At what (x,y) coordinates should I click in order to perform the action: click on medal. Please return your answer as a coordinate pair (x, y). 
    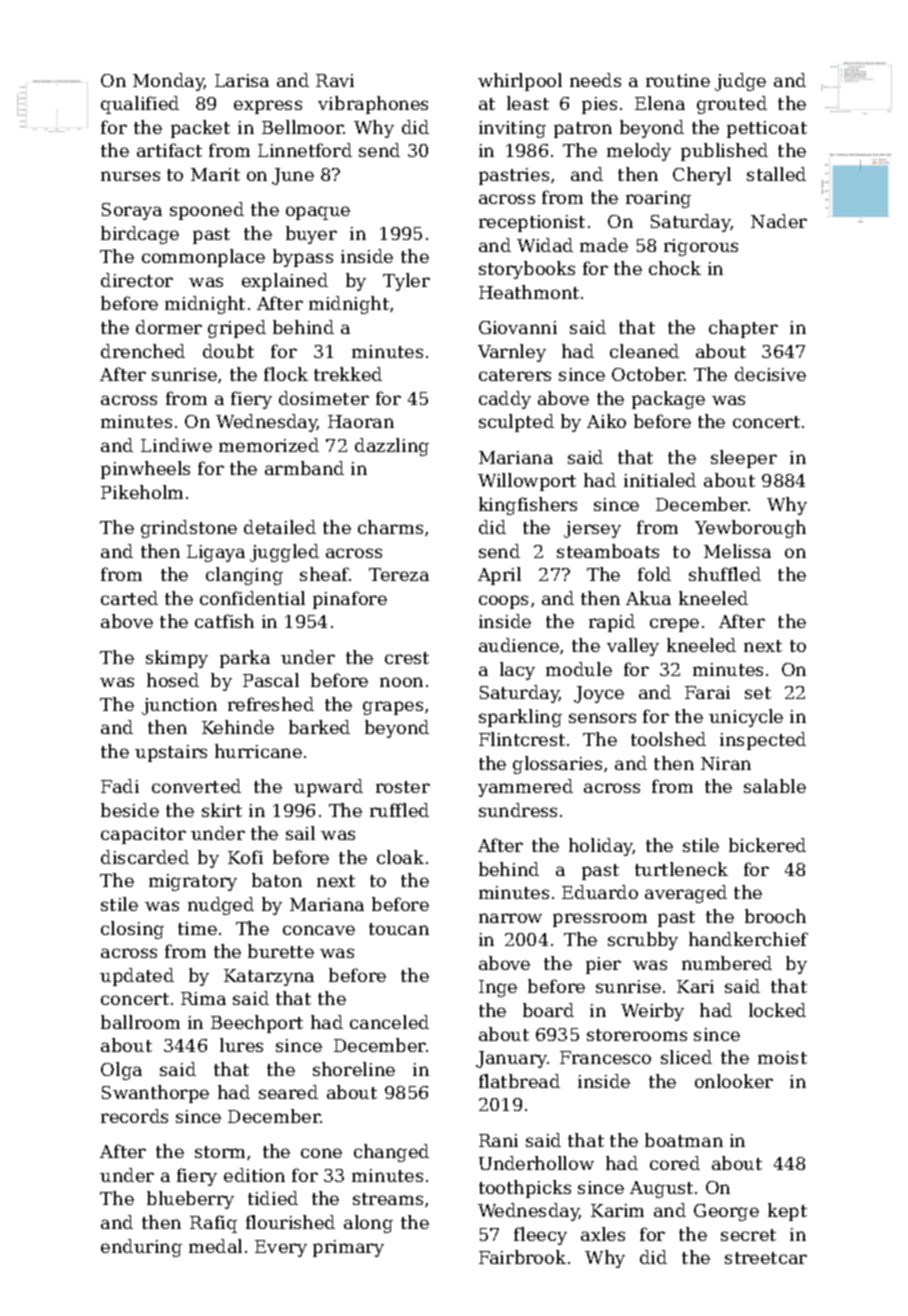
    Looking at the image, I should click on (215, 1246).
